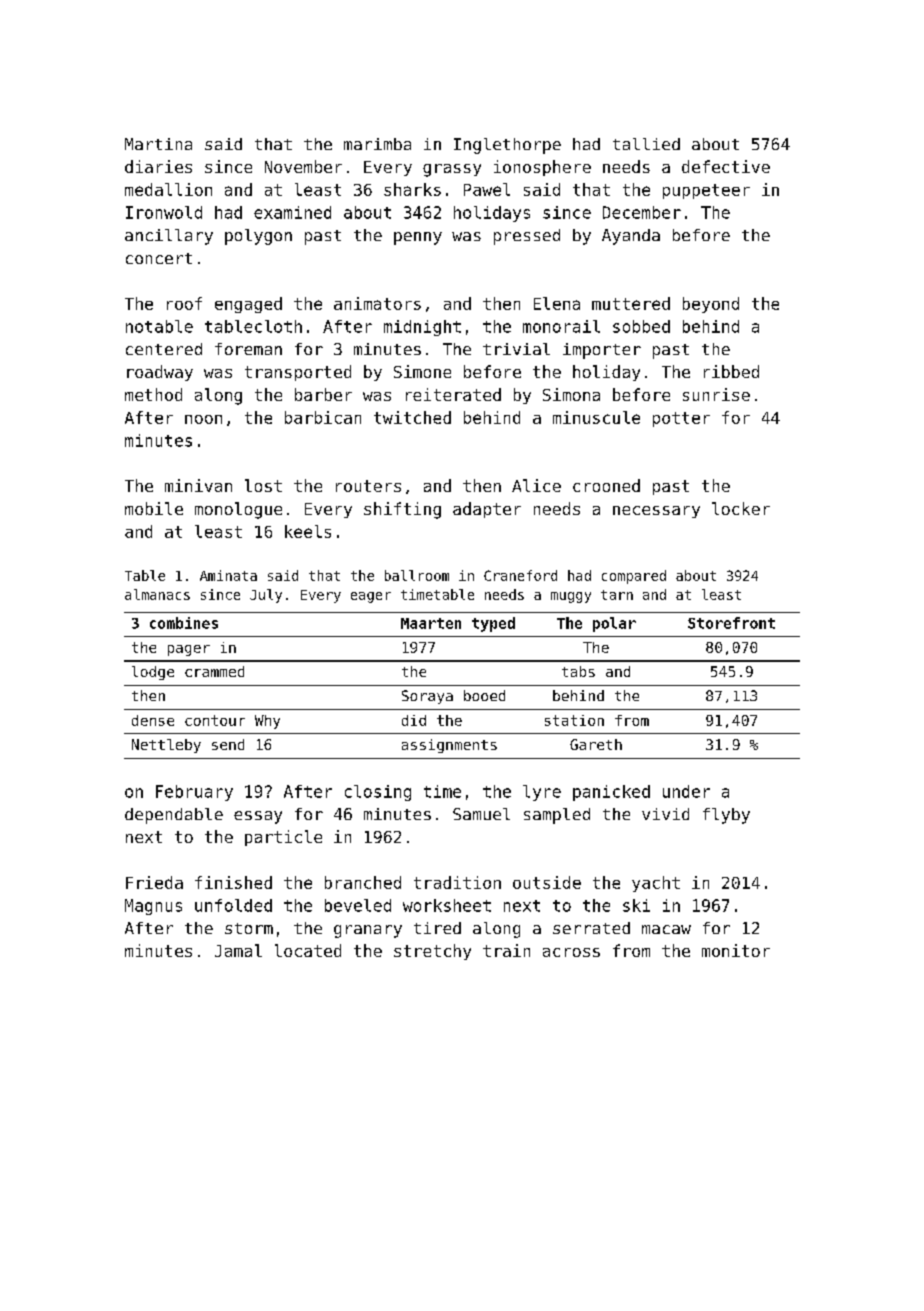 This screenshot has height=1311, width=924. Describe the element at coordinates (736, 950) in the screenshot. I see `monitor` at that location.
